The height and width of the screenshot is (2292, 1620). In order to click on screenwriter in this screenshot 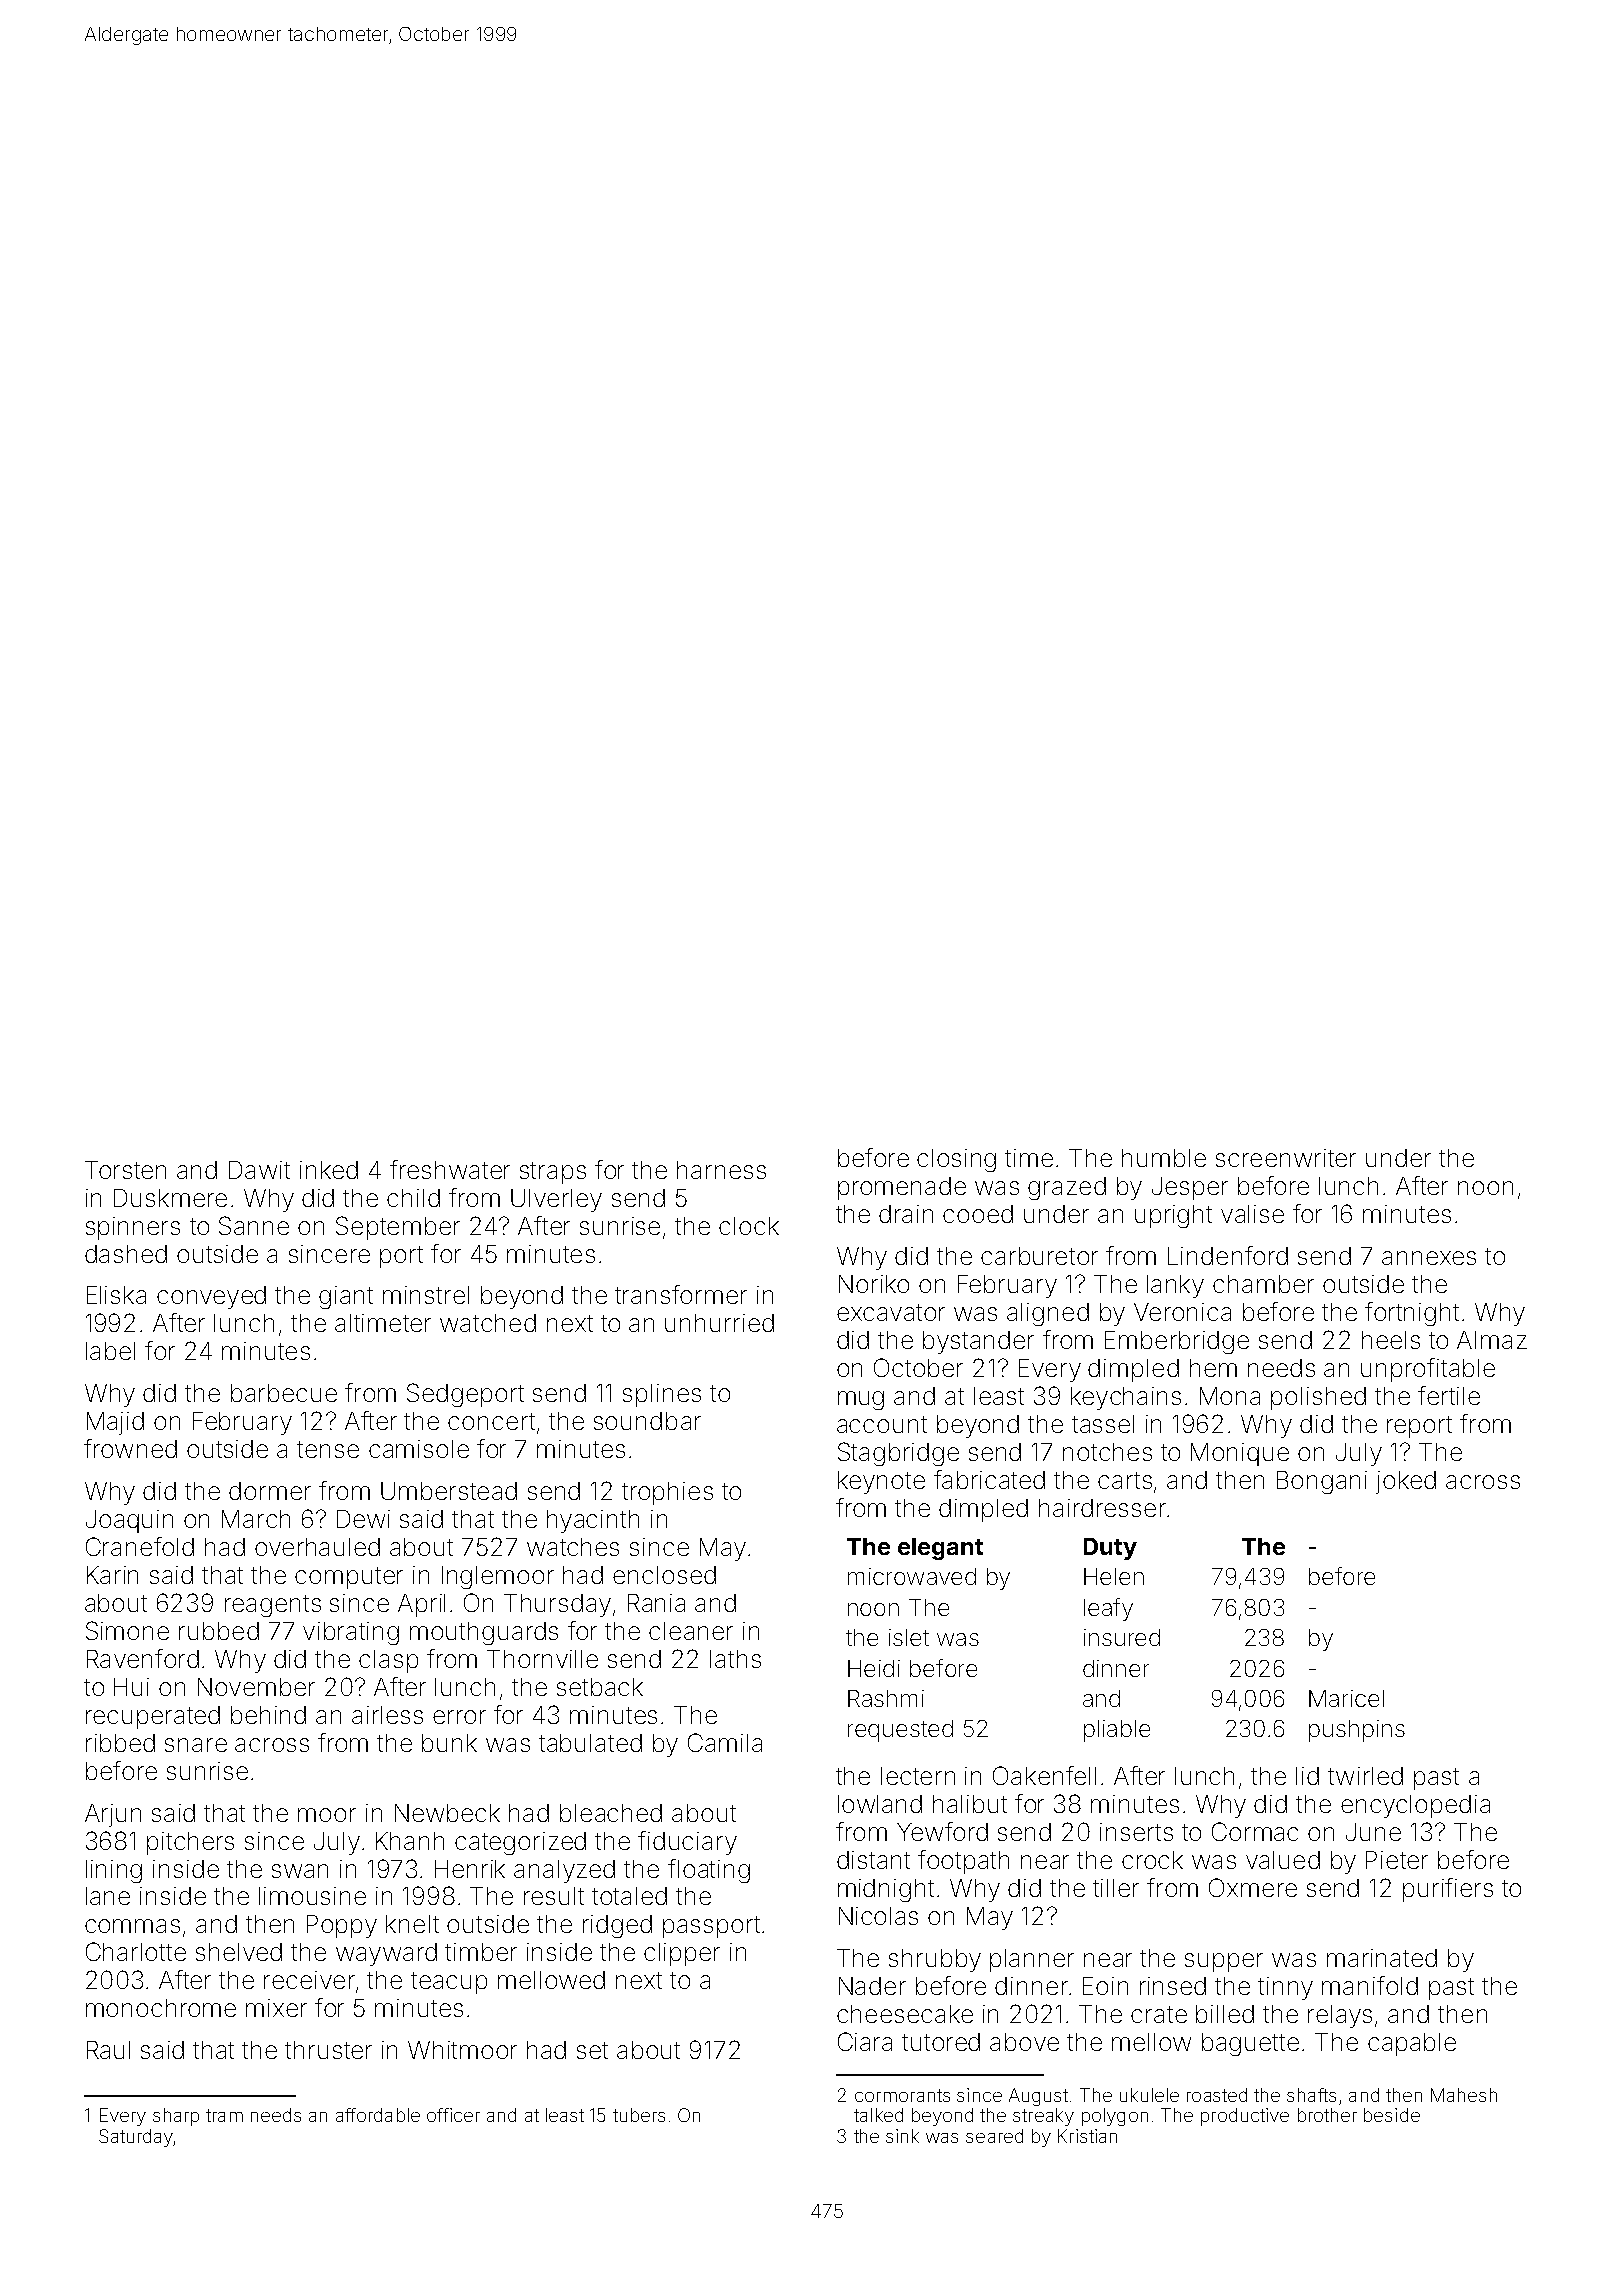, I will do `click(1286, 1158)`.
